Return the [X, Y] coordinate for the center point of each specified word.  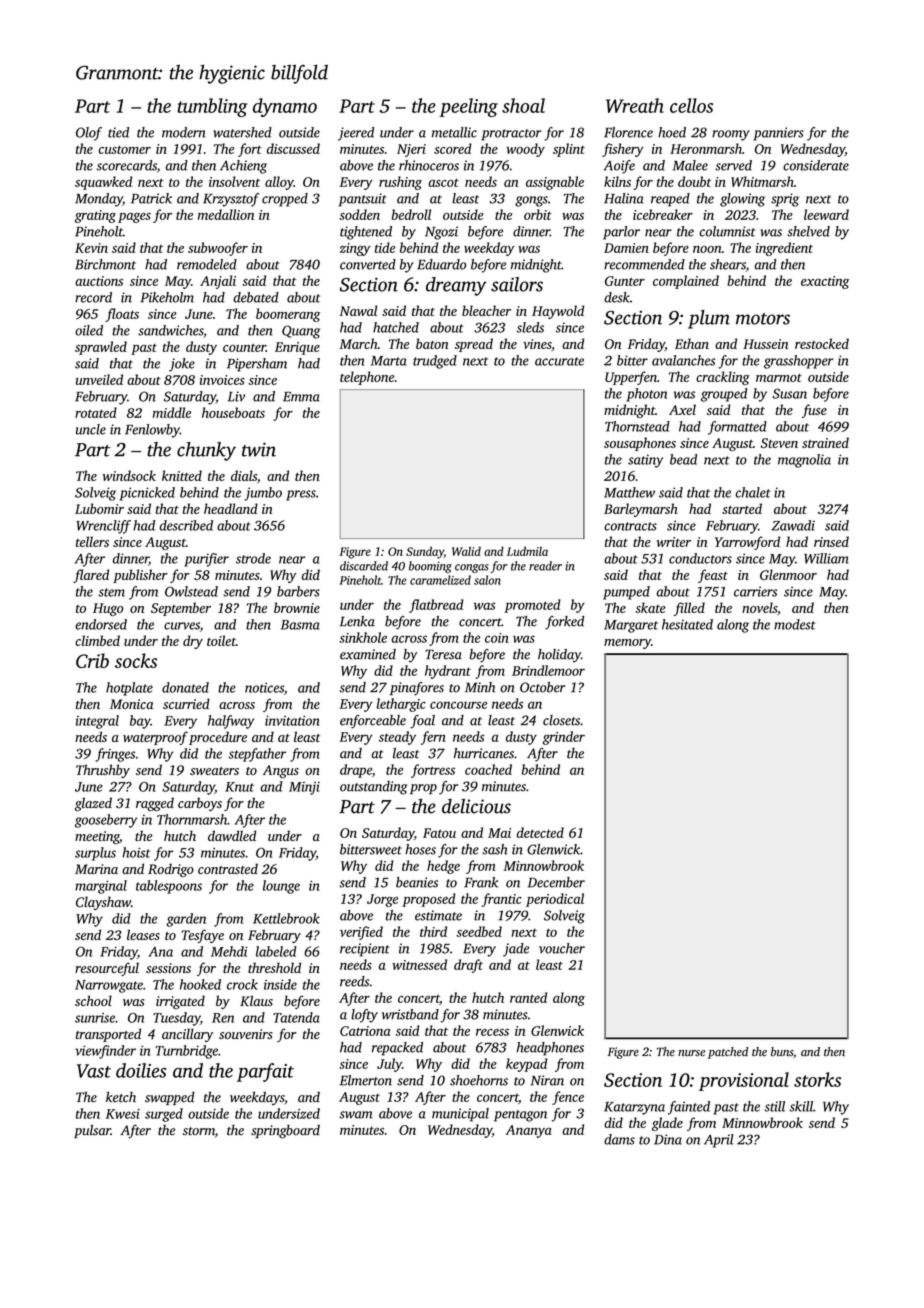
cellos [691, 105]
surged [164, 1115]
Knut [239, 787]
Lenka [357, 621]
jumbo [263, 494]
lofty [364, 1016]
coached [488, 769]
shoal [523, 105]
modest [795, 624]
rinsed [831, 541]
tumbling [213, 107]
